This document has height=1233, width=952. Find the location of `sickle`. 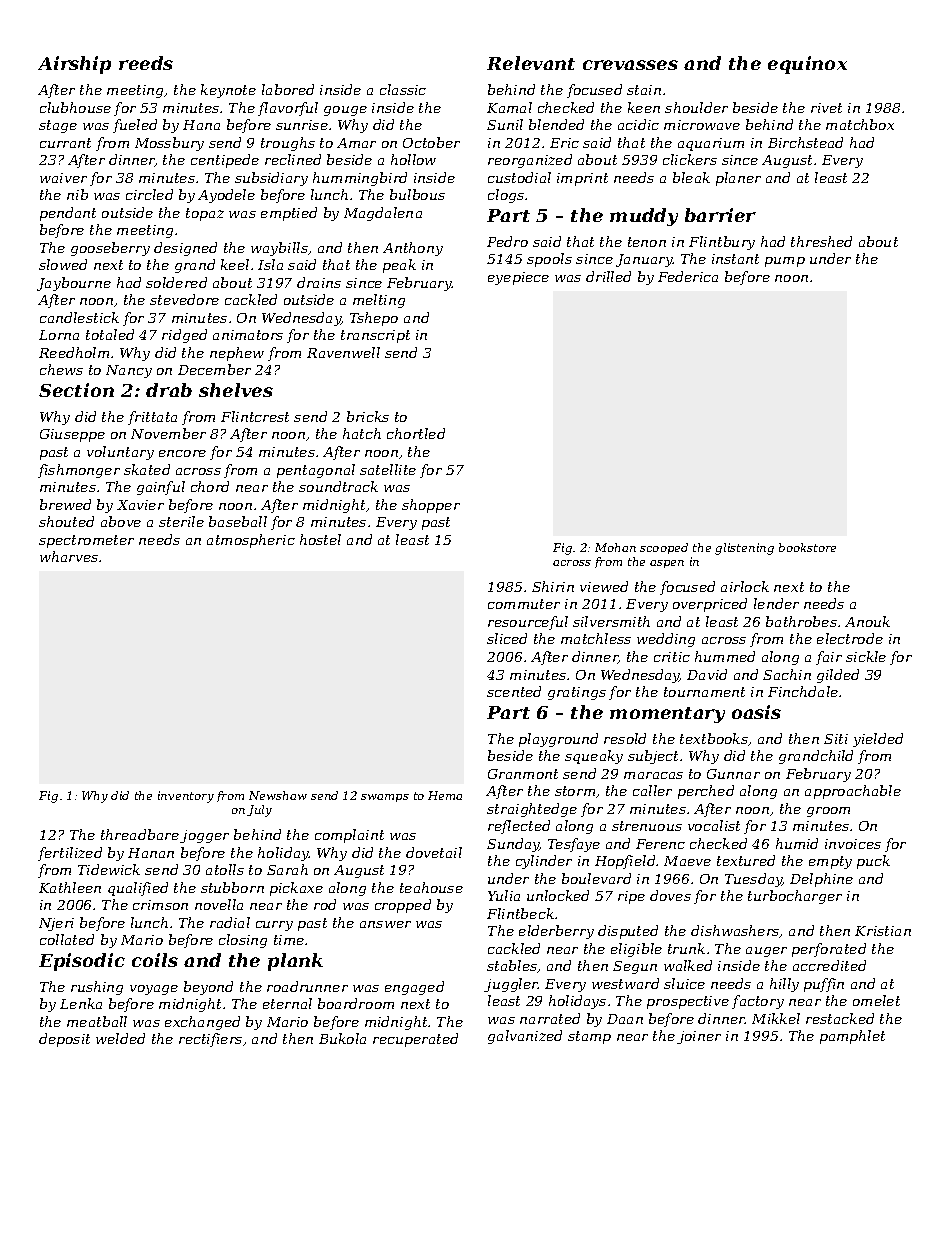

sickle is located at coordinates (866, 656).
